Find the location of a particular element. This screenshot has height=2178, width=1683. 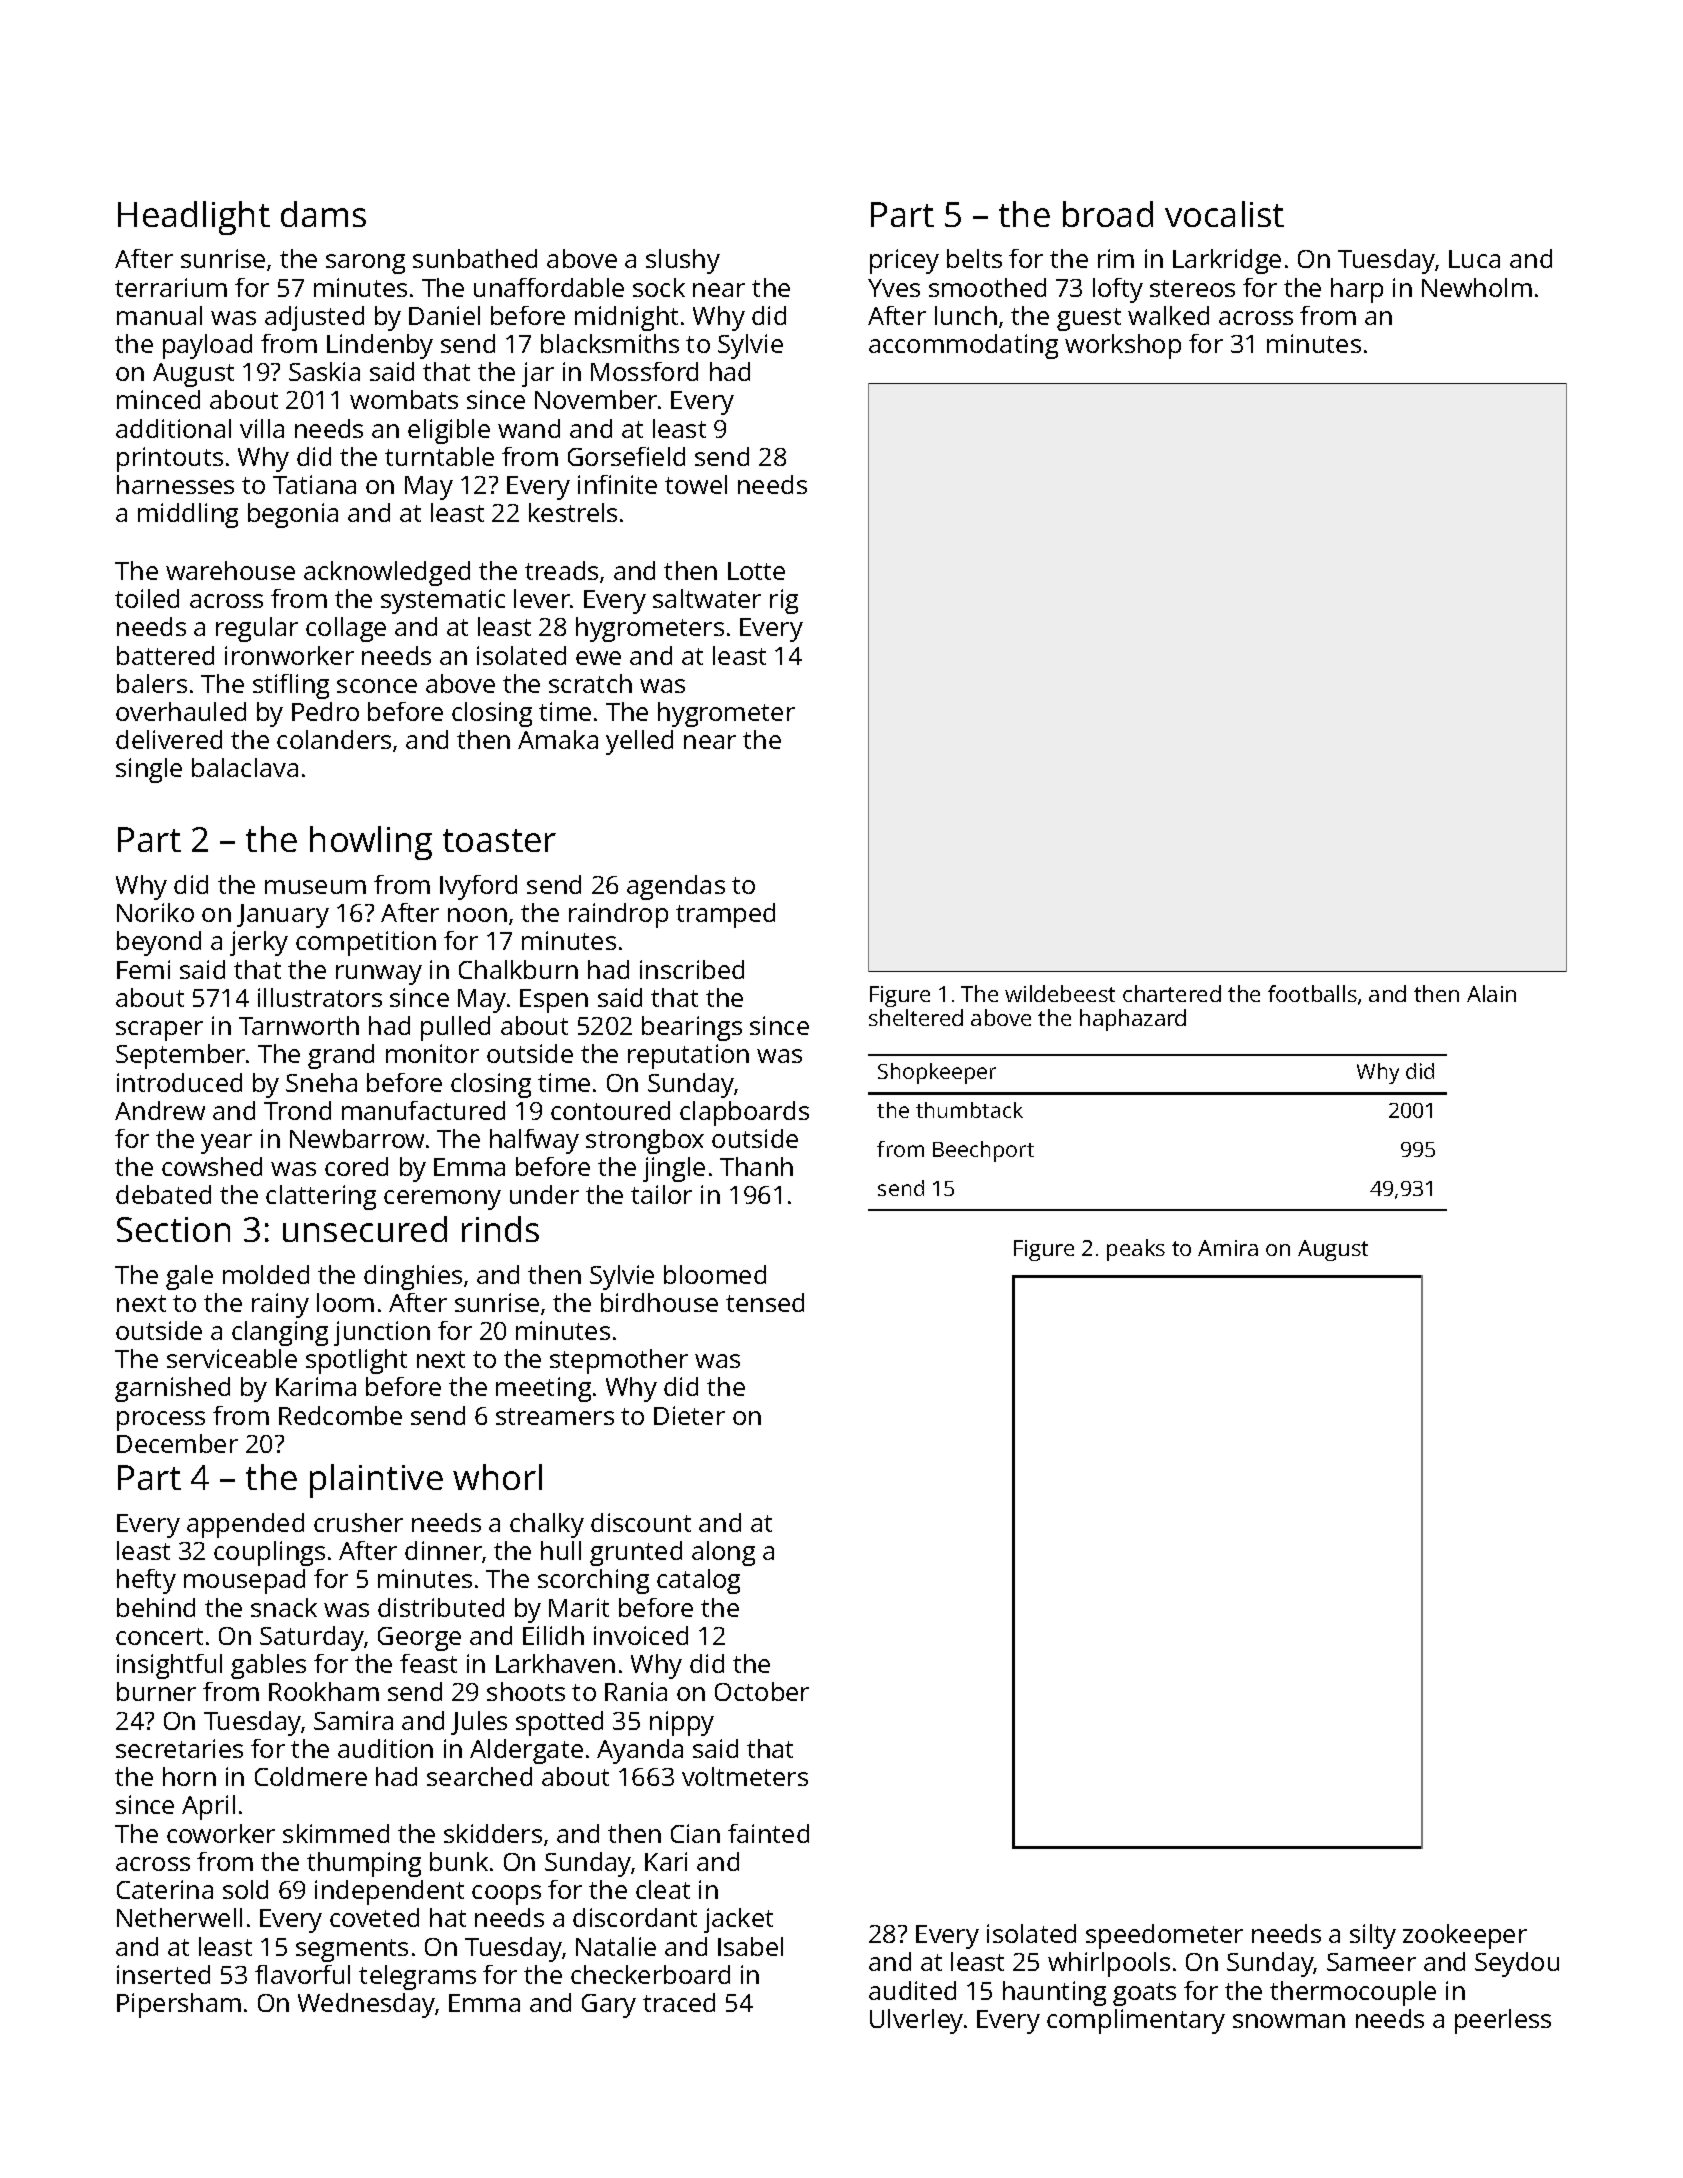

peaks is located at coordinates (1136, 1250).
